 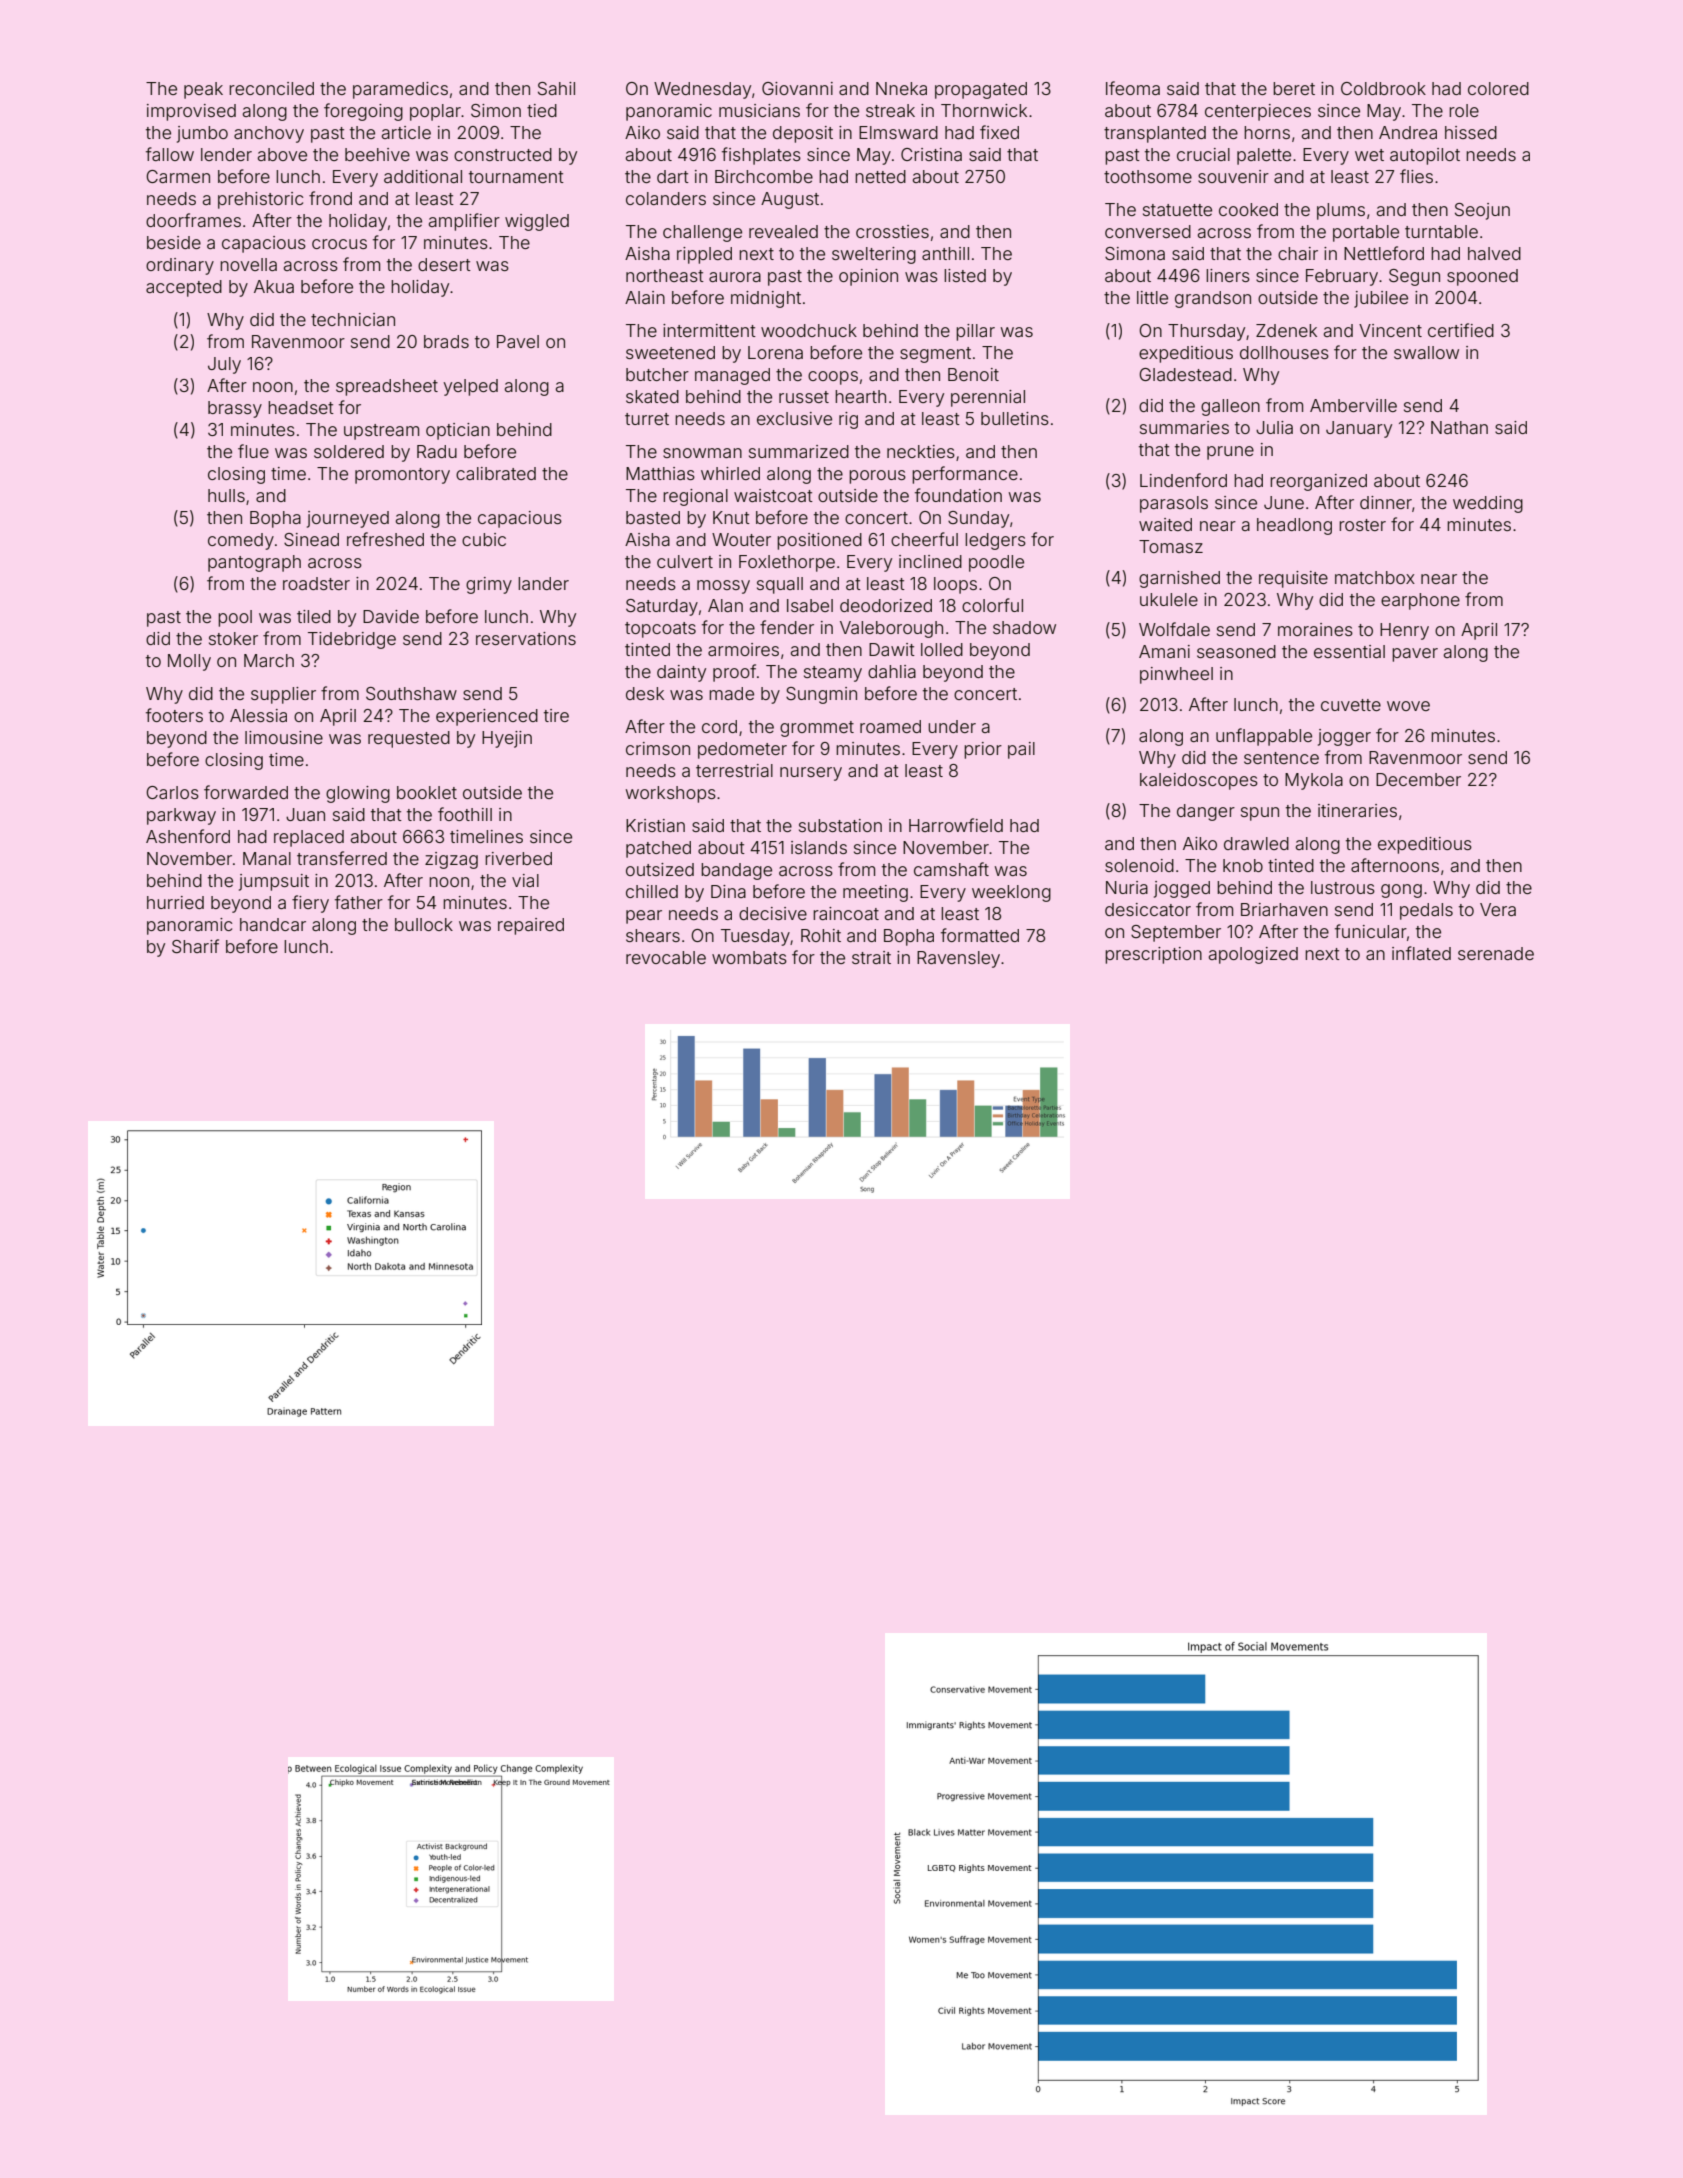 I want to click on Sharif, so click(x=195, y=946).
